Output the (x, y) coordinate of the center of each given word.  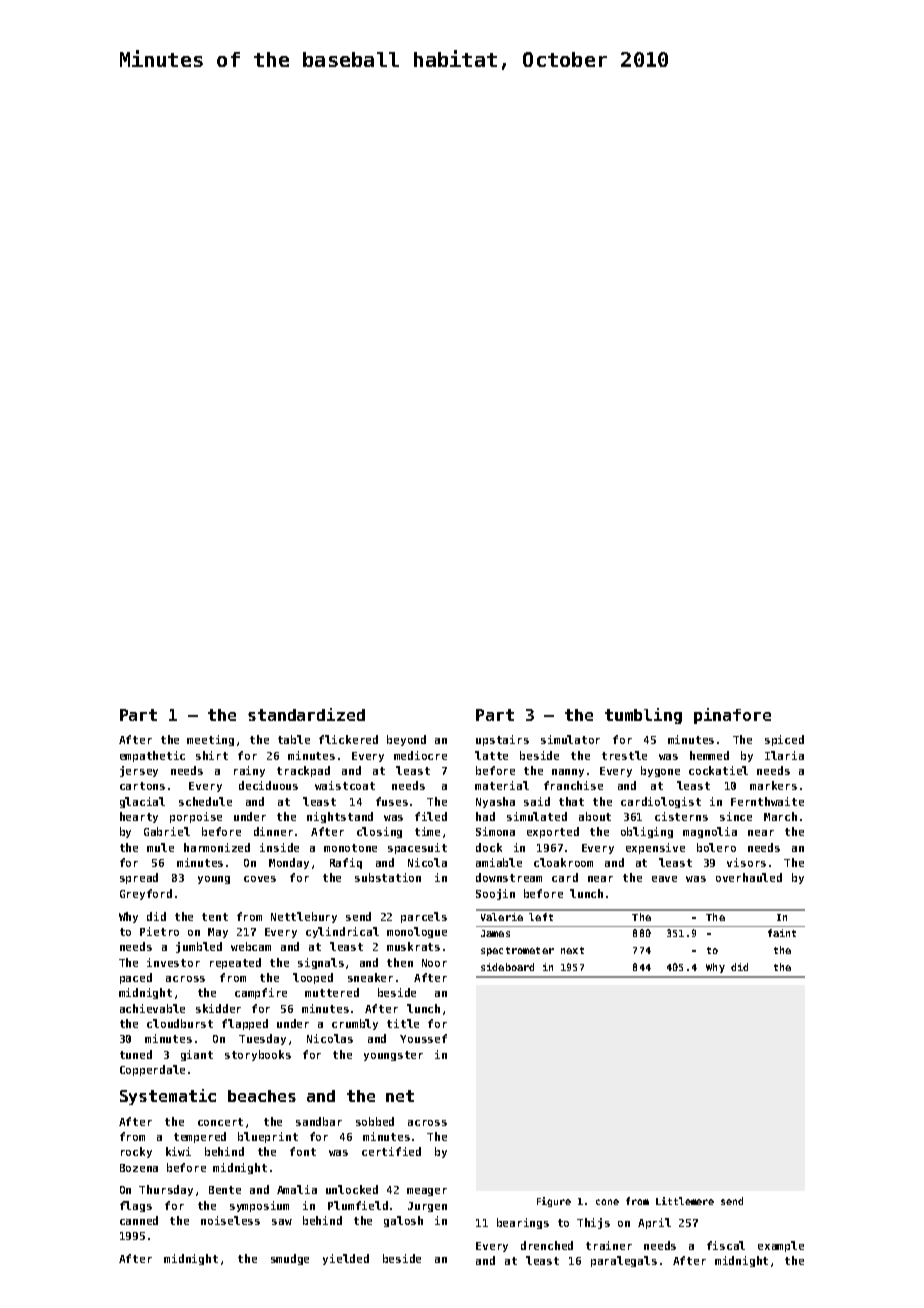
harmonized (217, 847)
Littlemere (685, 1201)
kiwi (178, 1151)
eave (664, 879)
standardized (306, 714)
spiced (784, 740)
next (572, 950)
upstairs (502, 740)
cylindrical (342, 932)
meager (427, 1192)
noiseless (230, 1220)
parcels (424, 917)
